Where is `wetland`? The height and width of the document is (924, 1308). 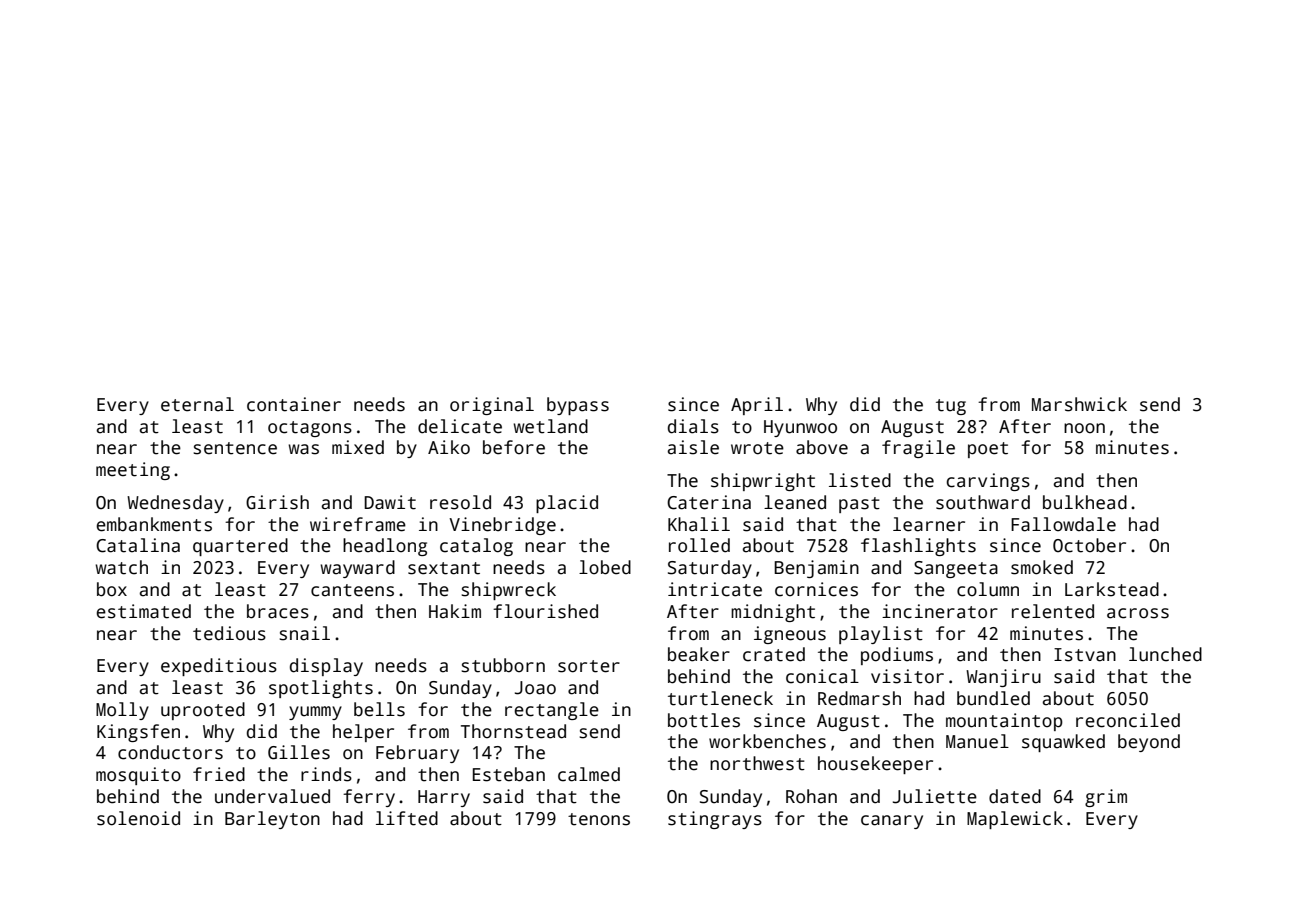
wetland is located at coordinates (550, 426).
